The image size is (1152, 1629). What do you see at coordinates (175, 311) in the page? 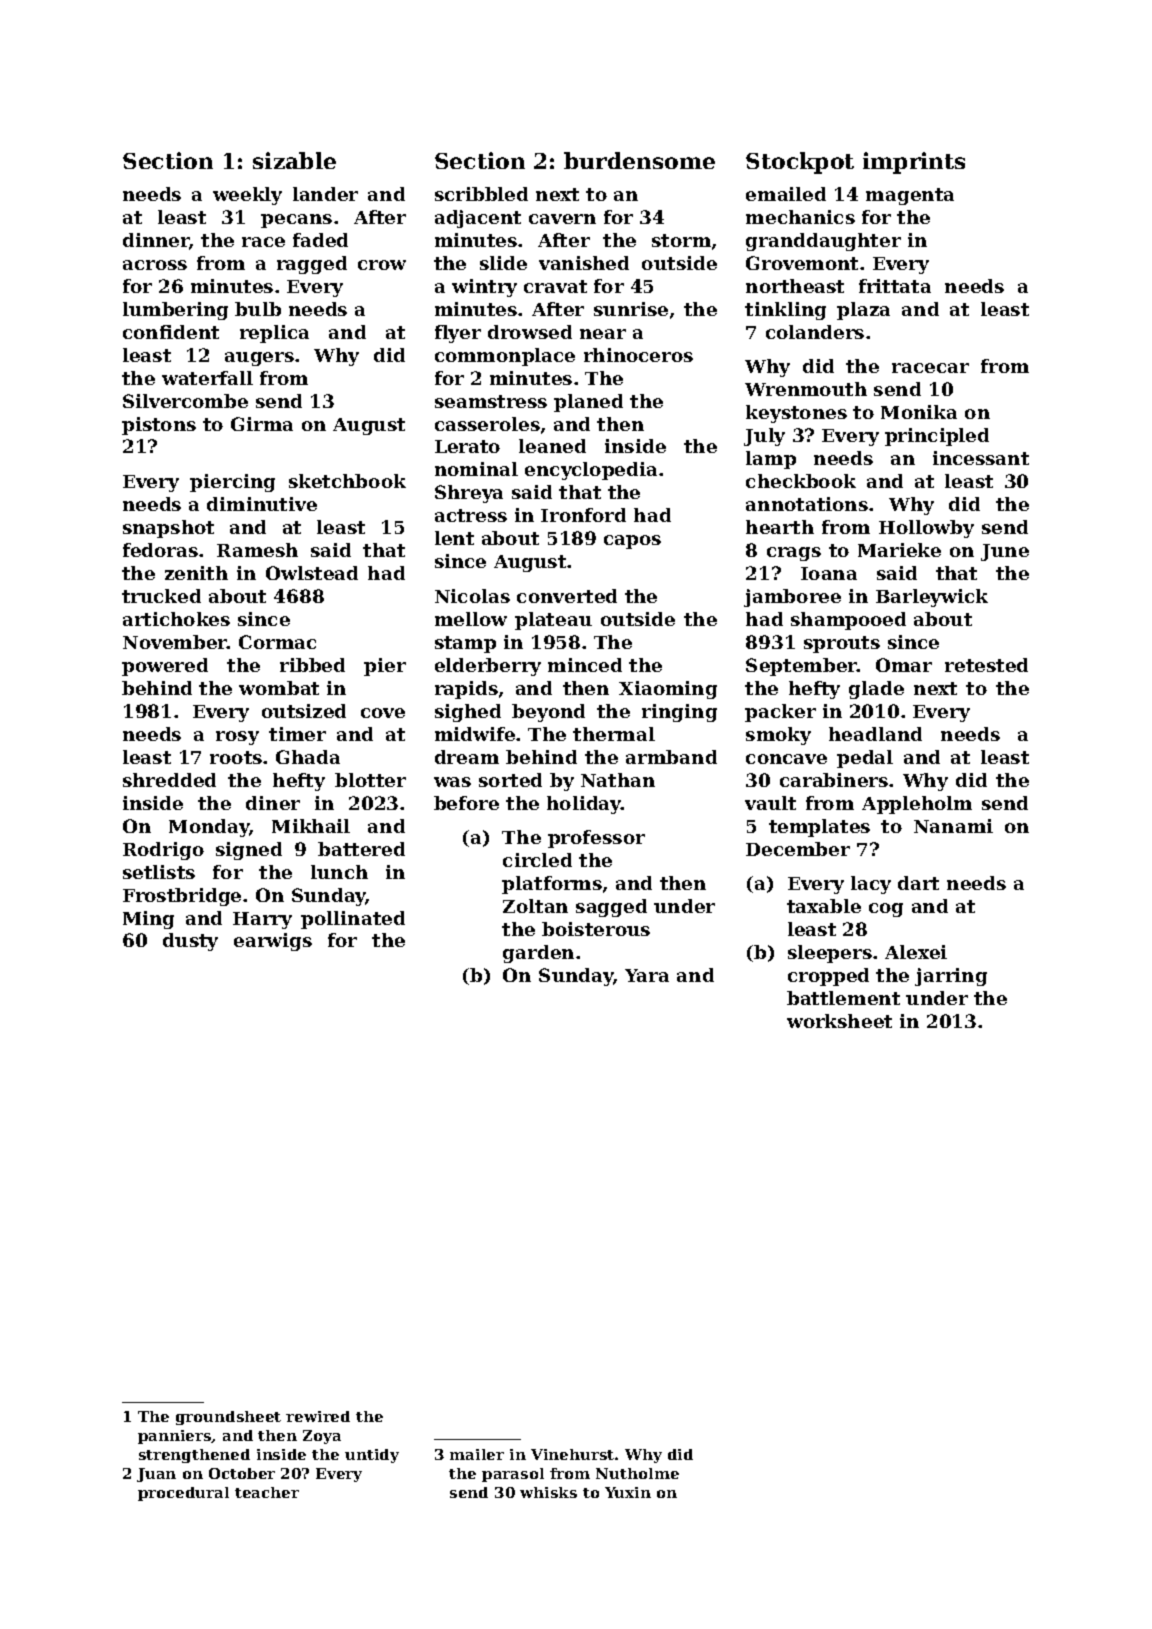
I see `lumbering` at bounding box center [175, 311].
